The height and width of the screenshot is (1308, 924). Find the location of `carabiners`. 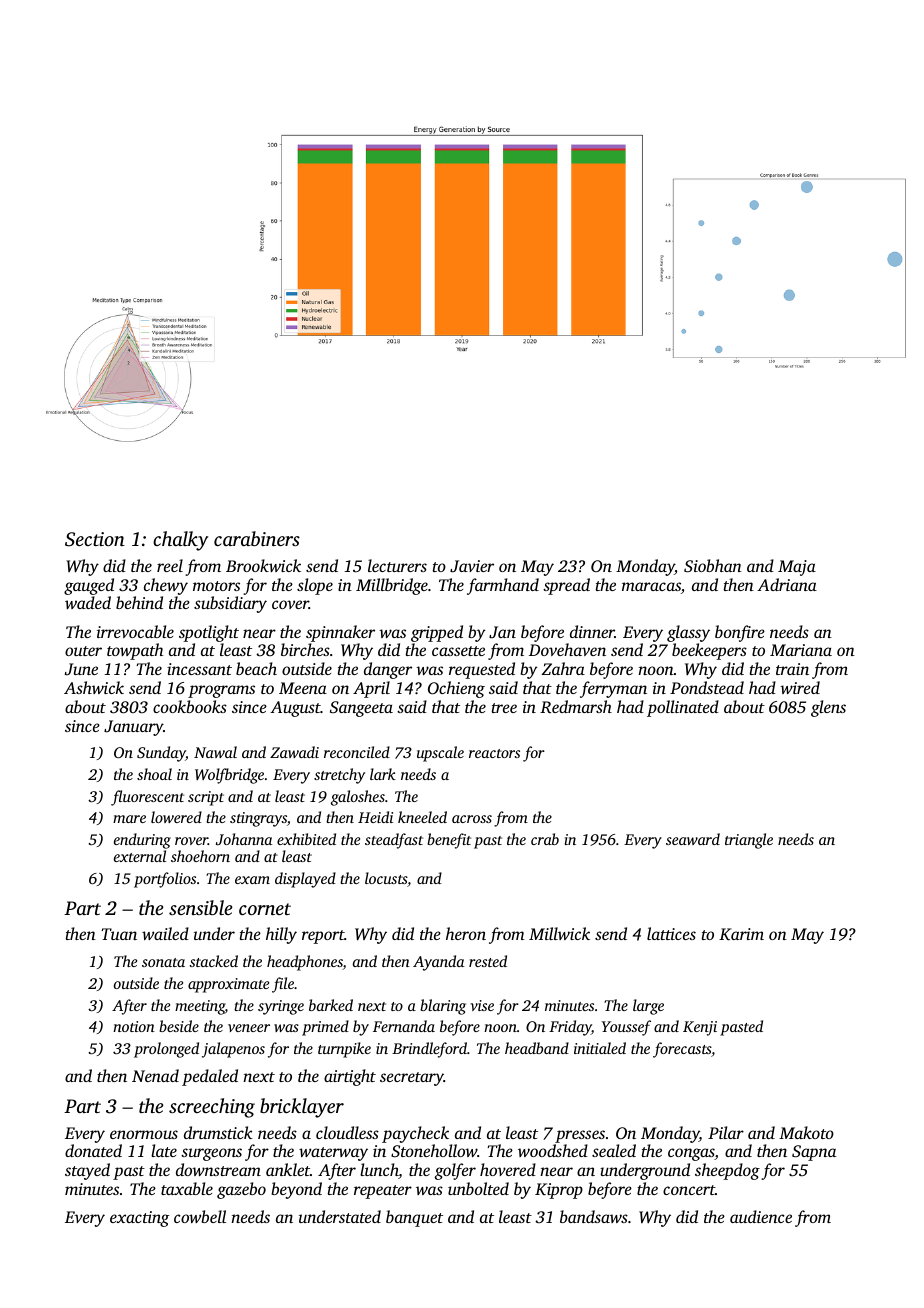

carabiners is located at coordinates (257, 538).
